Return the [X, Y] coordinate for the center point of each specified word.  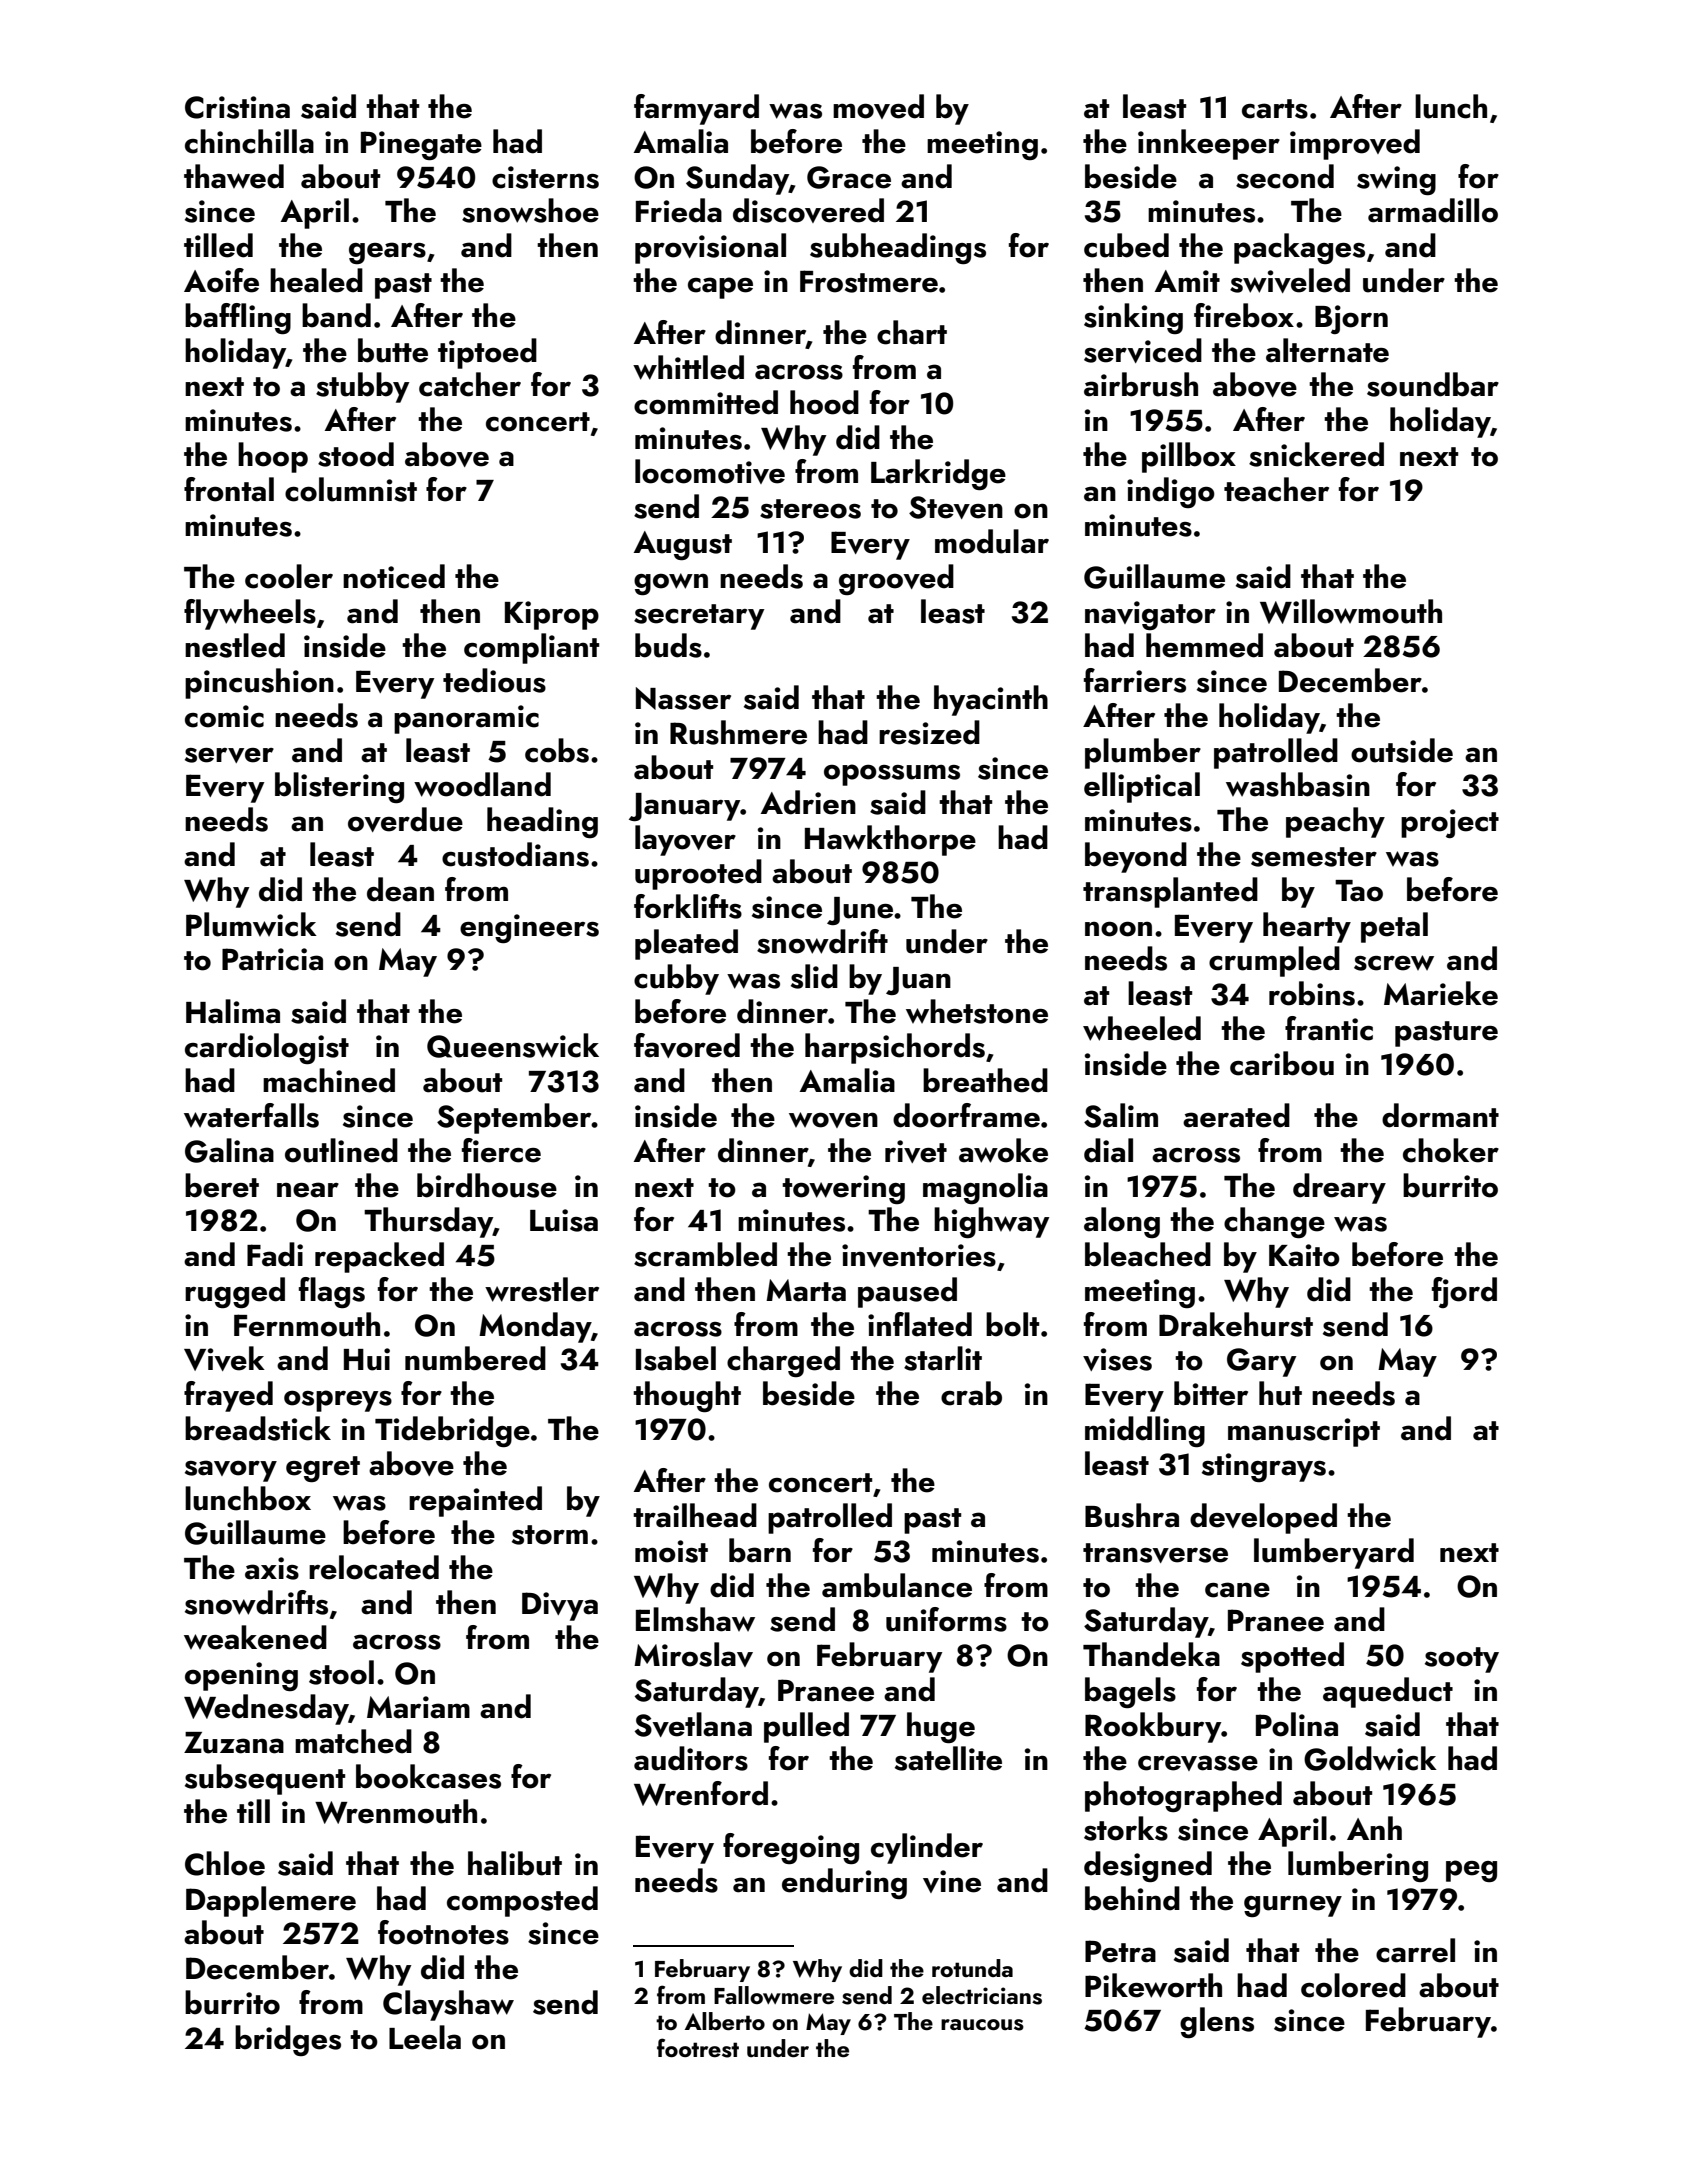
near [308, 1190]
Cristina [237, 107]
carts [1275, 109]
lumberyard [1334, 1553]
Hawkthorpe [890, 840]
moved [878, 106]
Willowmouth [1351, 611]
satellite [948, 1758]
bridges [288, 2040]
